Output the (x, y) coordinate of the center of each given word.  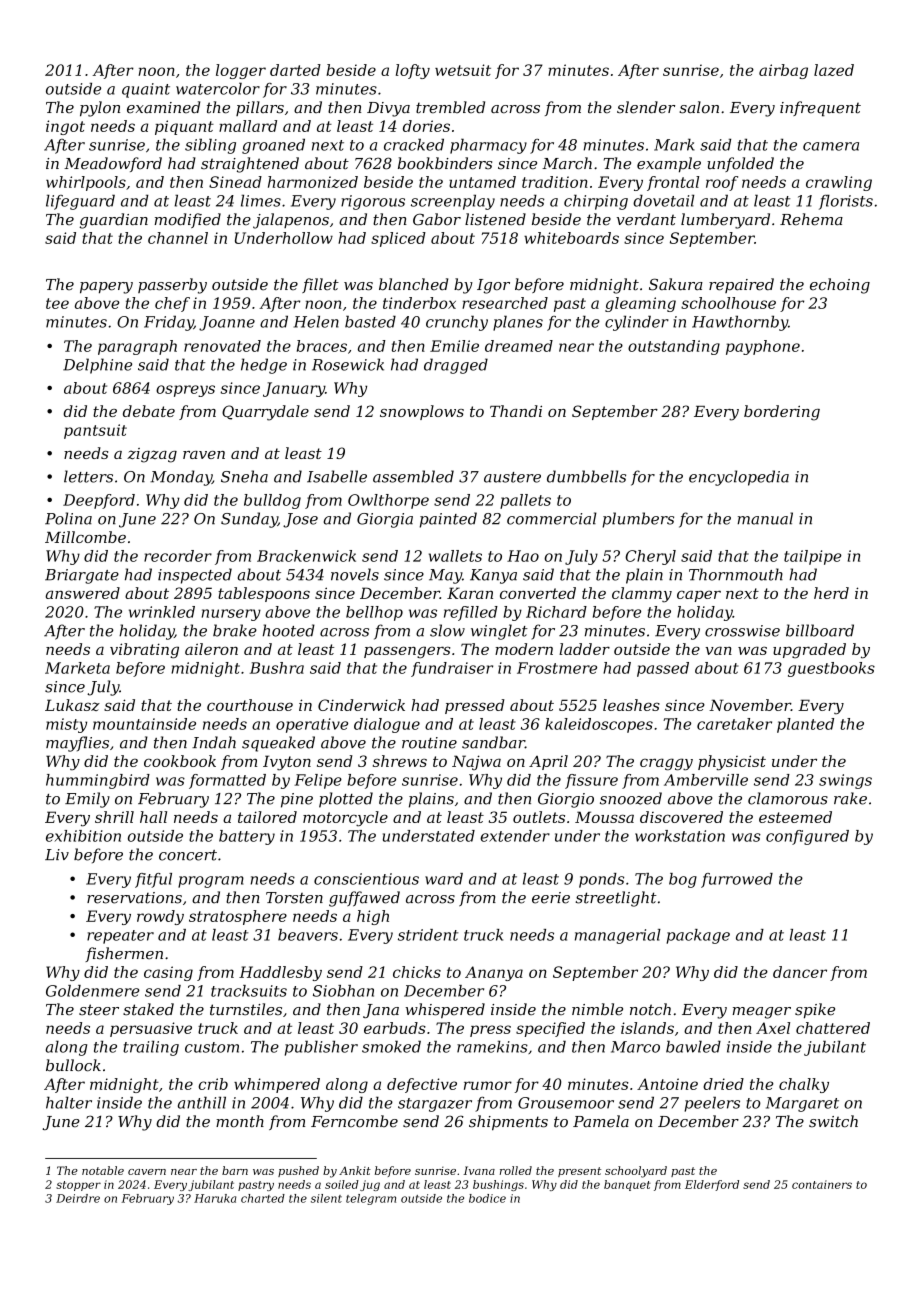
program (211, 882)
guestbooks (831, 669)
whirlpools (86, 183)
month (240, 1121)
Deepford (99, 501)
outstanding (674, 347)
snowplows (422, 412)
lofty (413, 71)
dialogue (387, 725)
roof (722, 183)
